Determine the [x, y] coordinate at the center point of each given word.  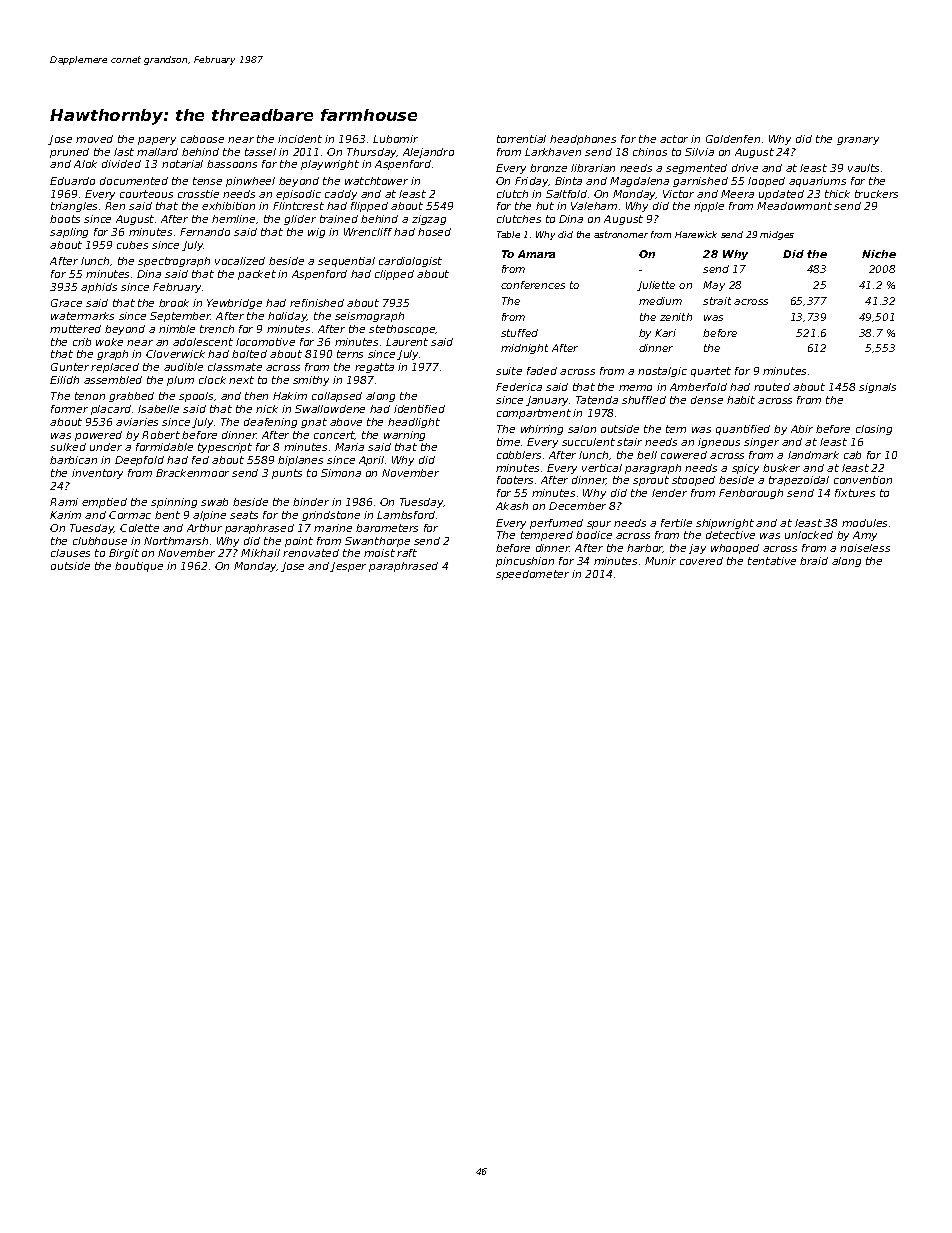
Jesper [348, 567]
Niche [879, 254]
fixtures [855, 493]
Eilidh [64, 380]
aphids [99, 288]
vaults [863, 168]
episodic [298, 195]
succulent [588, 442]
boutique [139, 567]
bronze [548, 168]
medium [660, 301]
